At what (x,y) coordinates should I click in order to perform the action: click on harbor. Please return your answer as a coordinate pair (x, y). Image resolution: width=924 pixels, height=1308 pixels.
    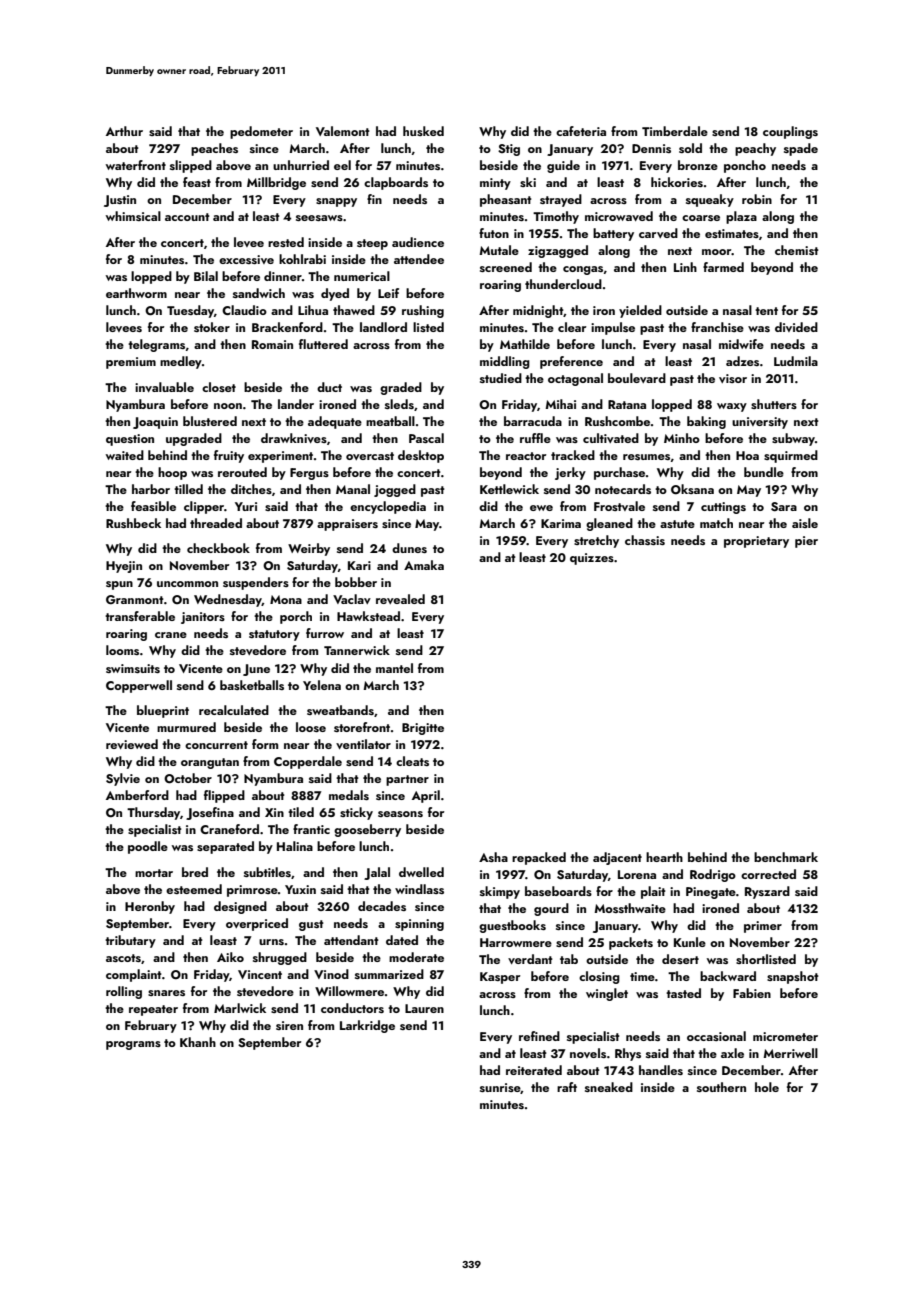
    Looking at the image, I should click on (151, 489).
